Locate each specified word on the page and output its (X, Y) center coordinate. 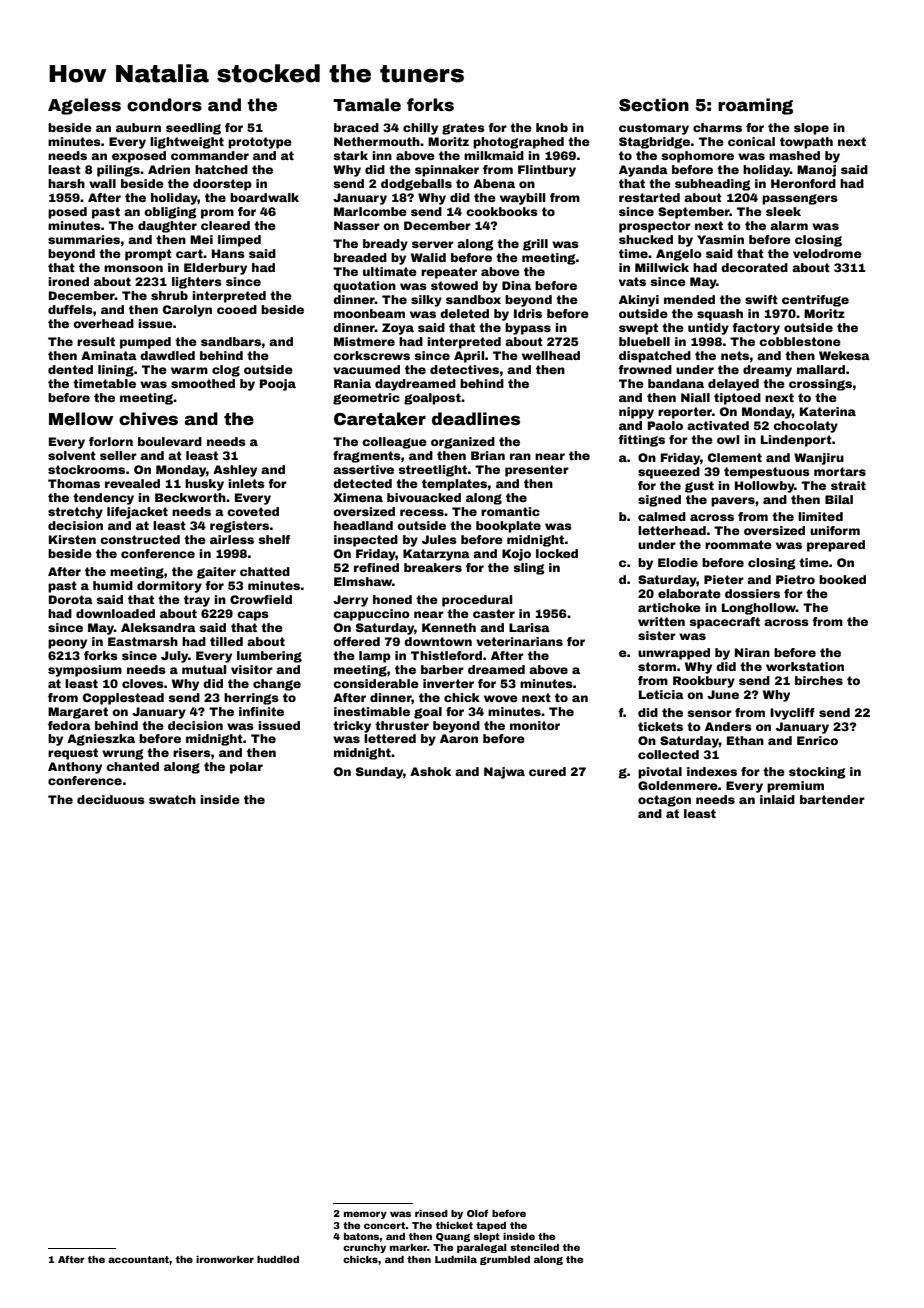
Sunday (380, 773)
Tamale (367, 105)
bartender (832, 799)
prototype (260, 143)
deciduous (111, 799)
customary (654, 129)
